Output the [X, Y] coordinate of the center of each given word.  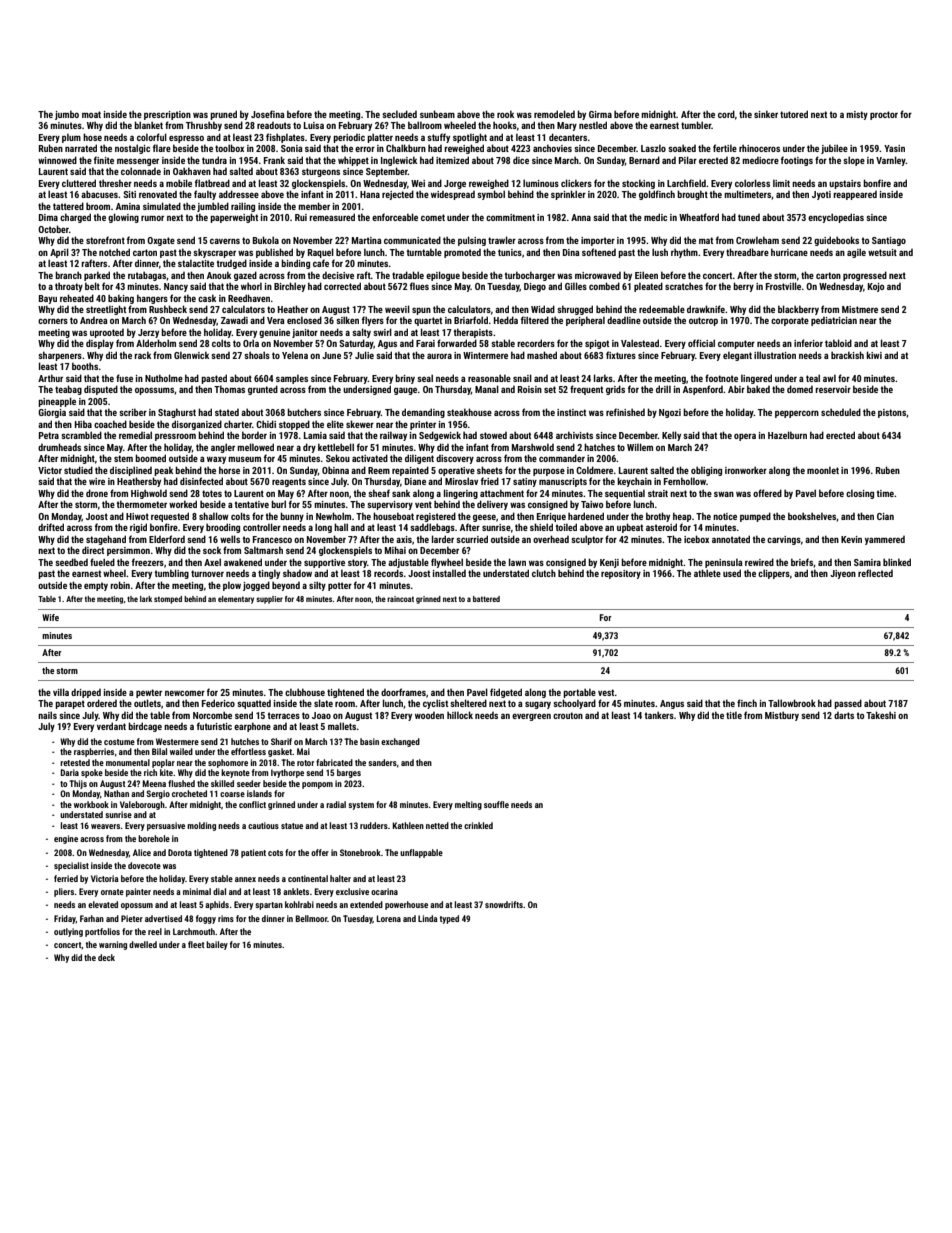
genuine [274, 333]
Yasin [894, 148]
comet [433, 217]
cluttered [79, 183]
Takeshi [881, 715]
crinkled [478, 825]
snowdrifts [504, 904]
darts [844, 715]
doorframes [403, 692]
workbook [91, 804]
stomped [168, 600]
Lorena [388, 918]
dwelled [143, 944]
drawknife [706, 309]
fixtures [621, 355]
